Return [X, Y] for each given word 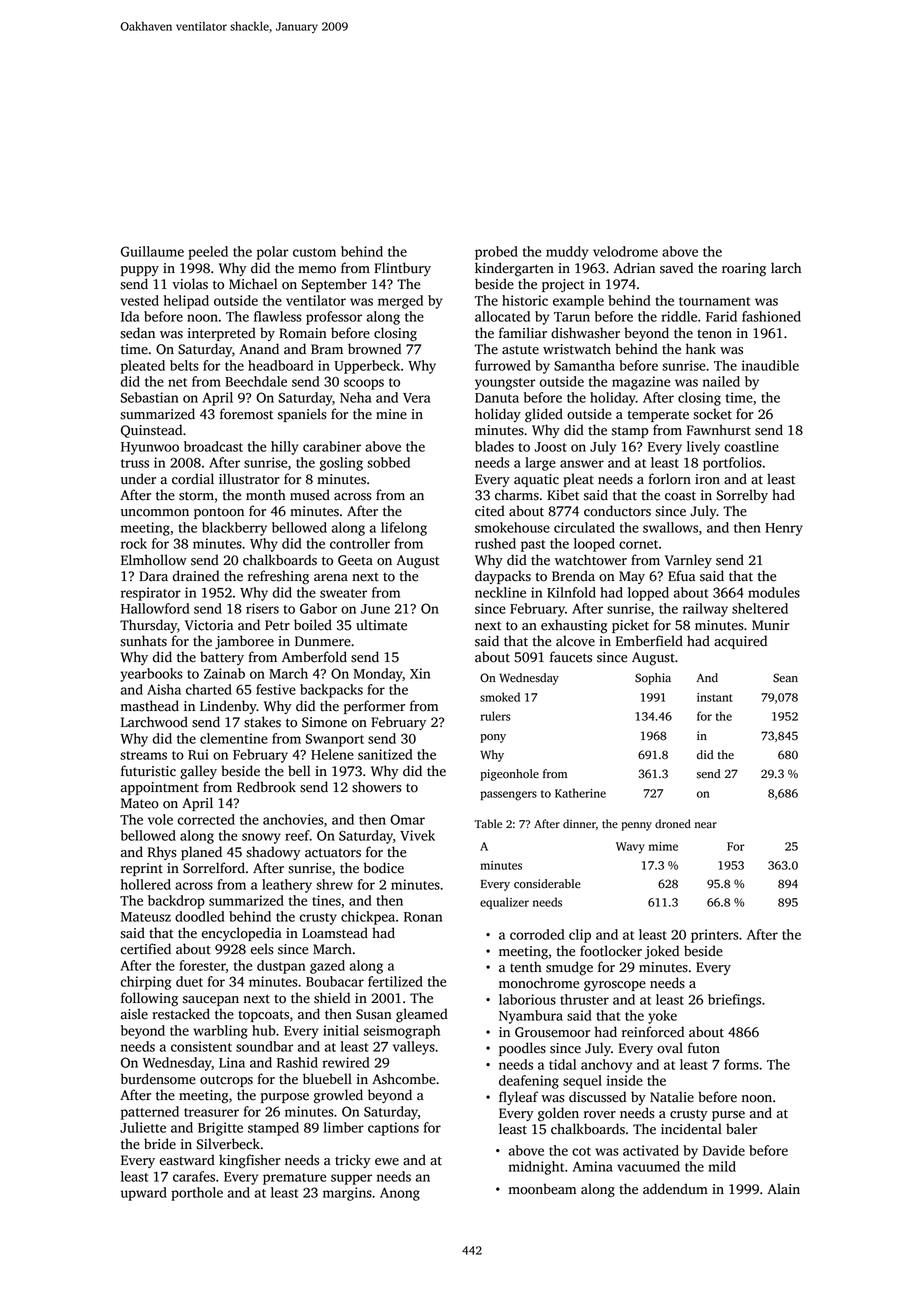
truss [135, 463]
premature [294, 1179]
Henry [784, 529]
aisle [134, 1014]
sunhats [143, 641]
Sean [785, 678]
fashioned [771, 316]
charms [517, 495]
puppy [140, 271]
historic [525, 300]
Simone [324, 722]
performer [374, 707]
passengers [508, 796]
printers [715, 936]
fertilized [395, 981]
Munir [771, 625]
